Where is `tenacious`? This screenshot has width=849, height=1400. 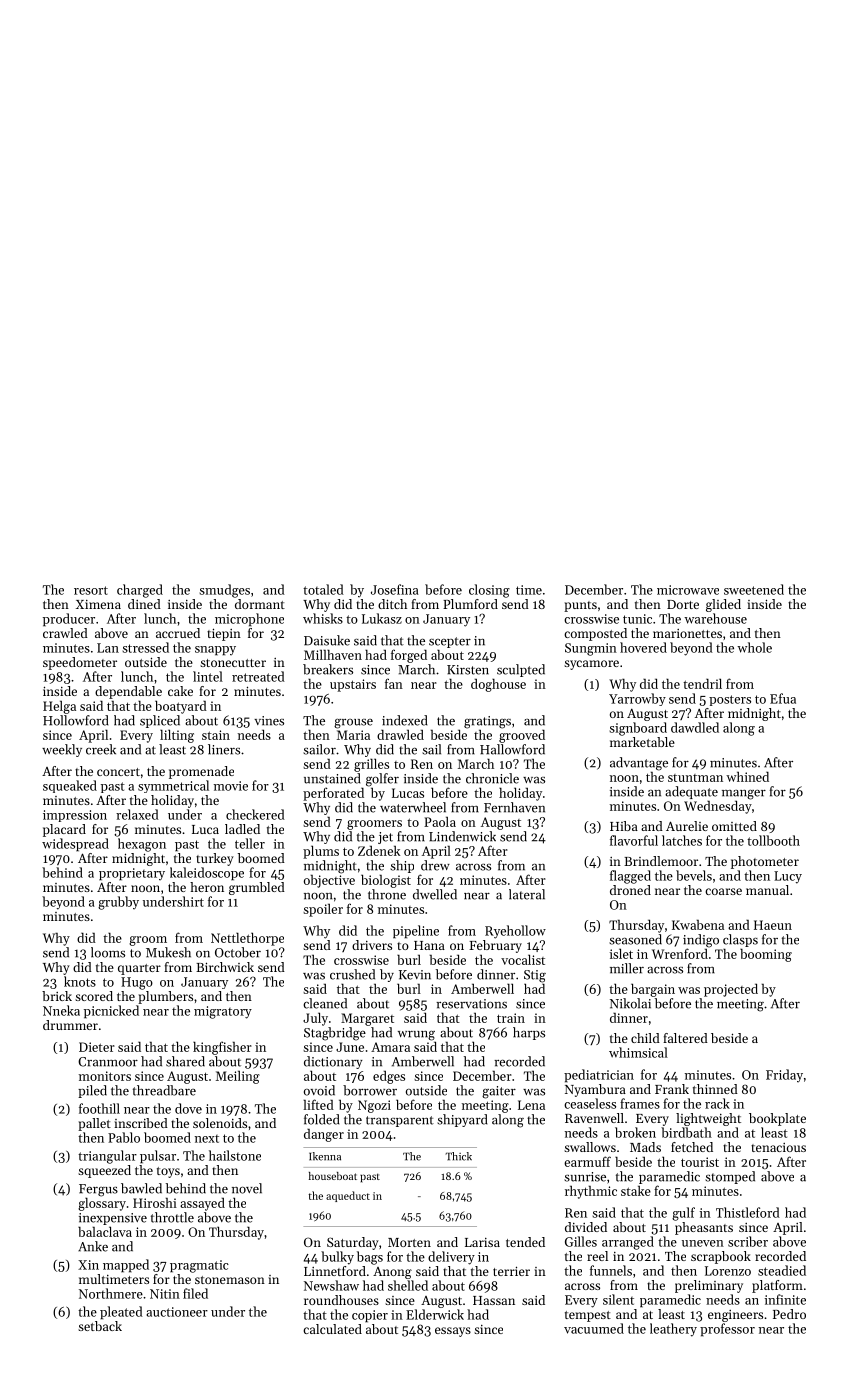 tenacious is located at coordinates (778, 1147).
